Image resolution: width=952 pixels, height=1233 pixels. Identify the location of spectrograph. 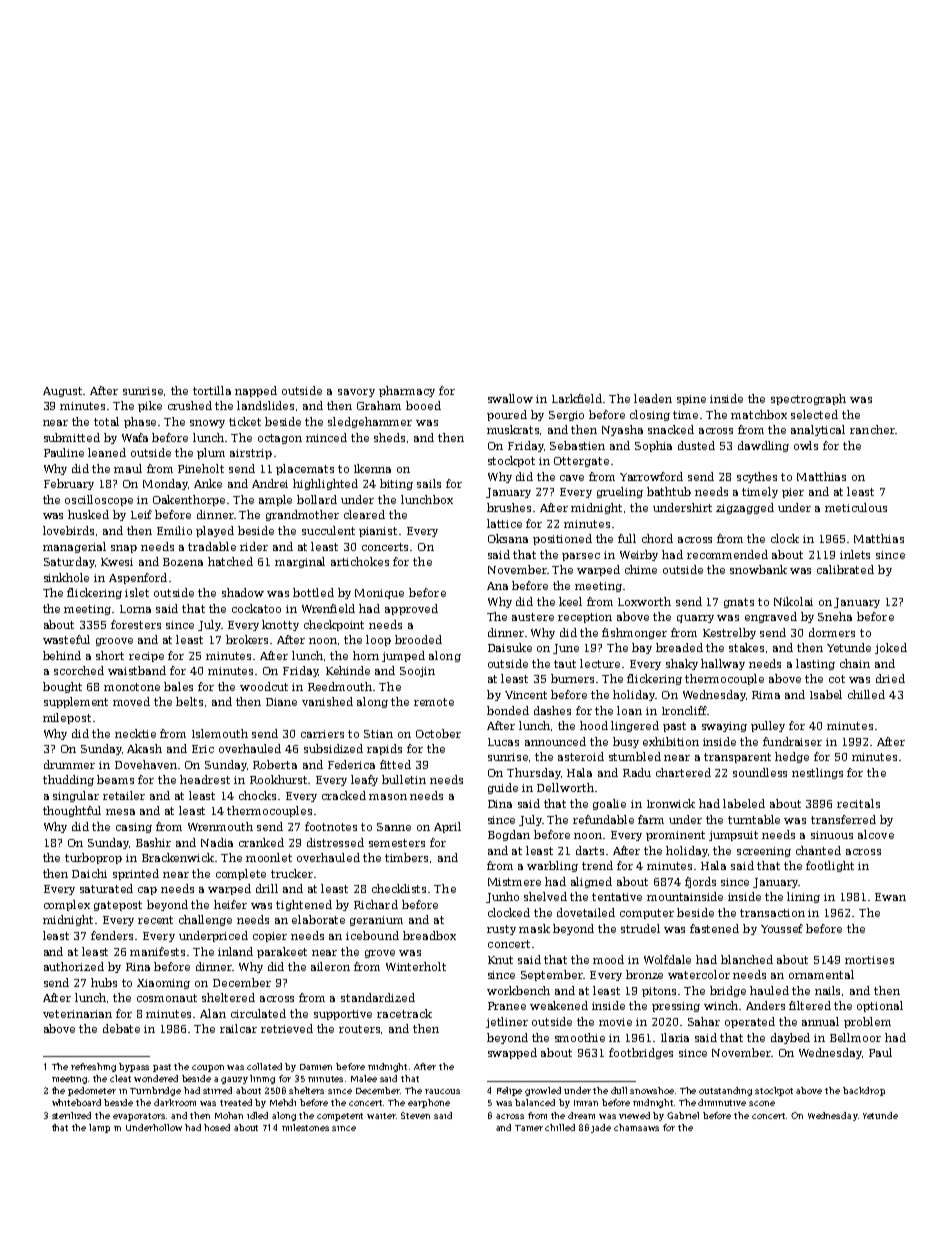
(808, 399).
